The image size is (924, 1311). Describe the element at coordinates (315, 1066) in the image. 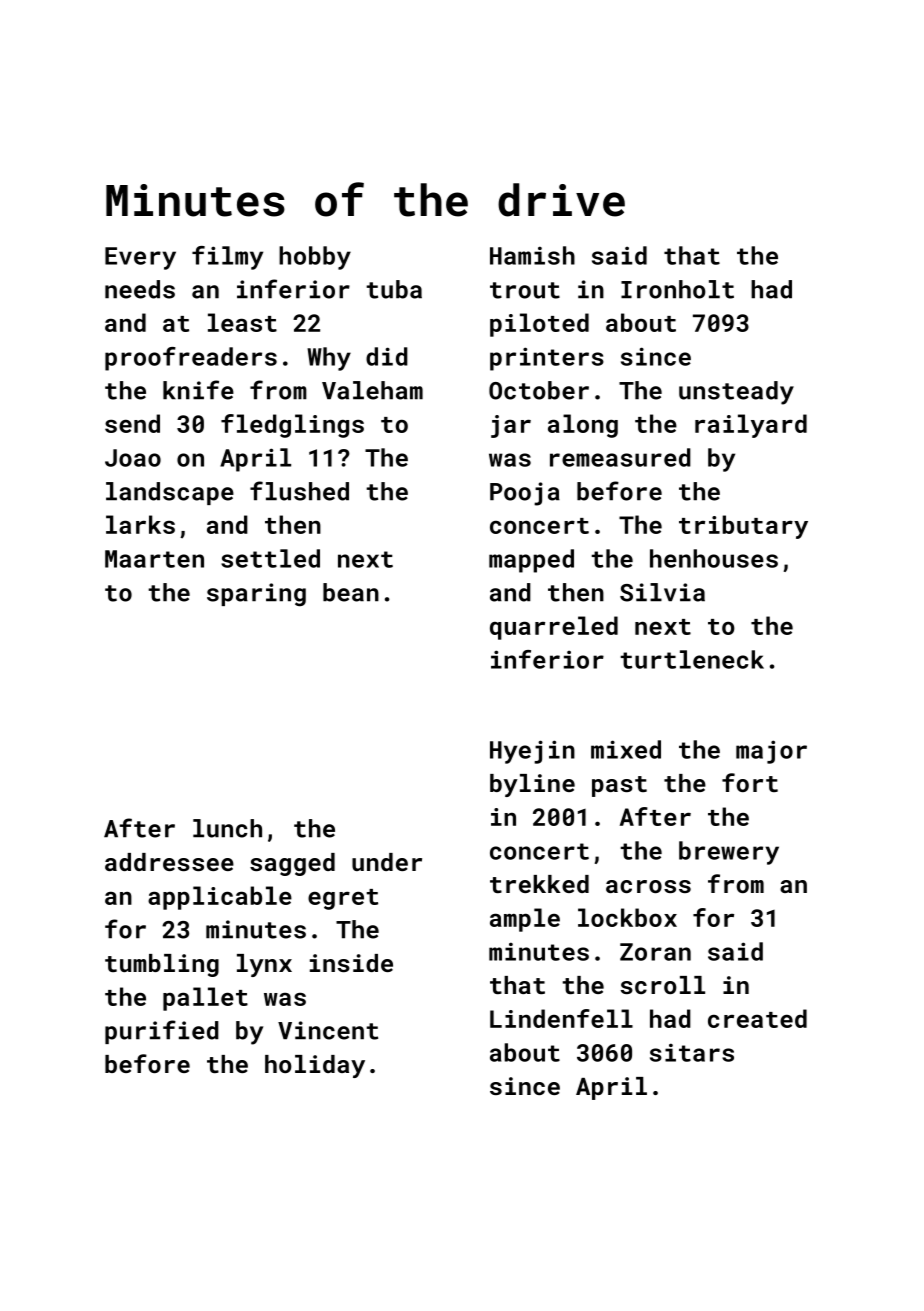

I see `holiday` at that location.
